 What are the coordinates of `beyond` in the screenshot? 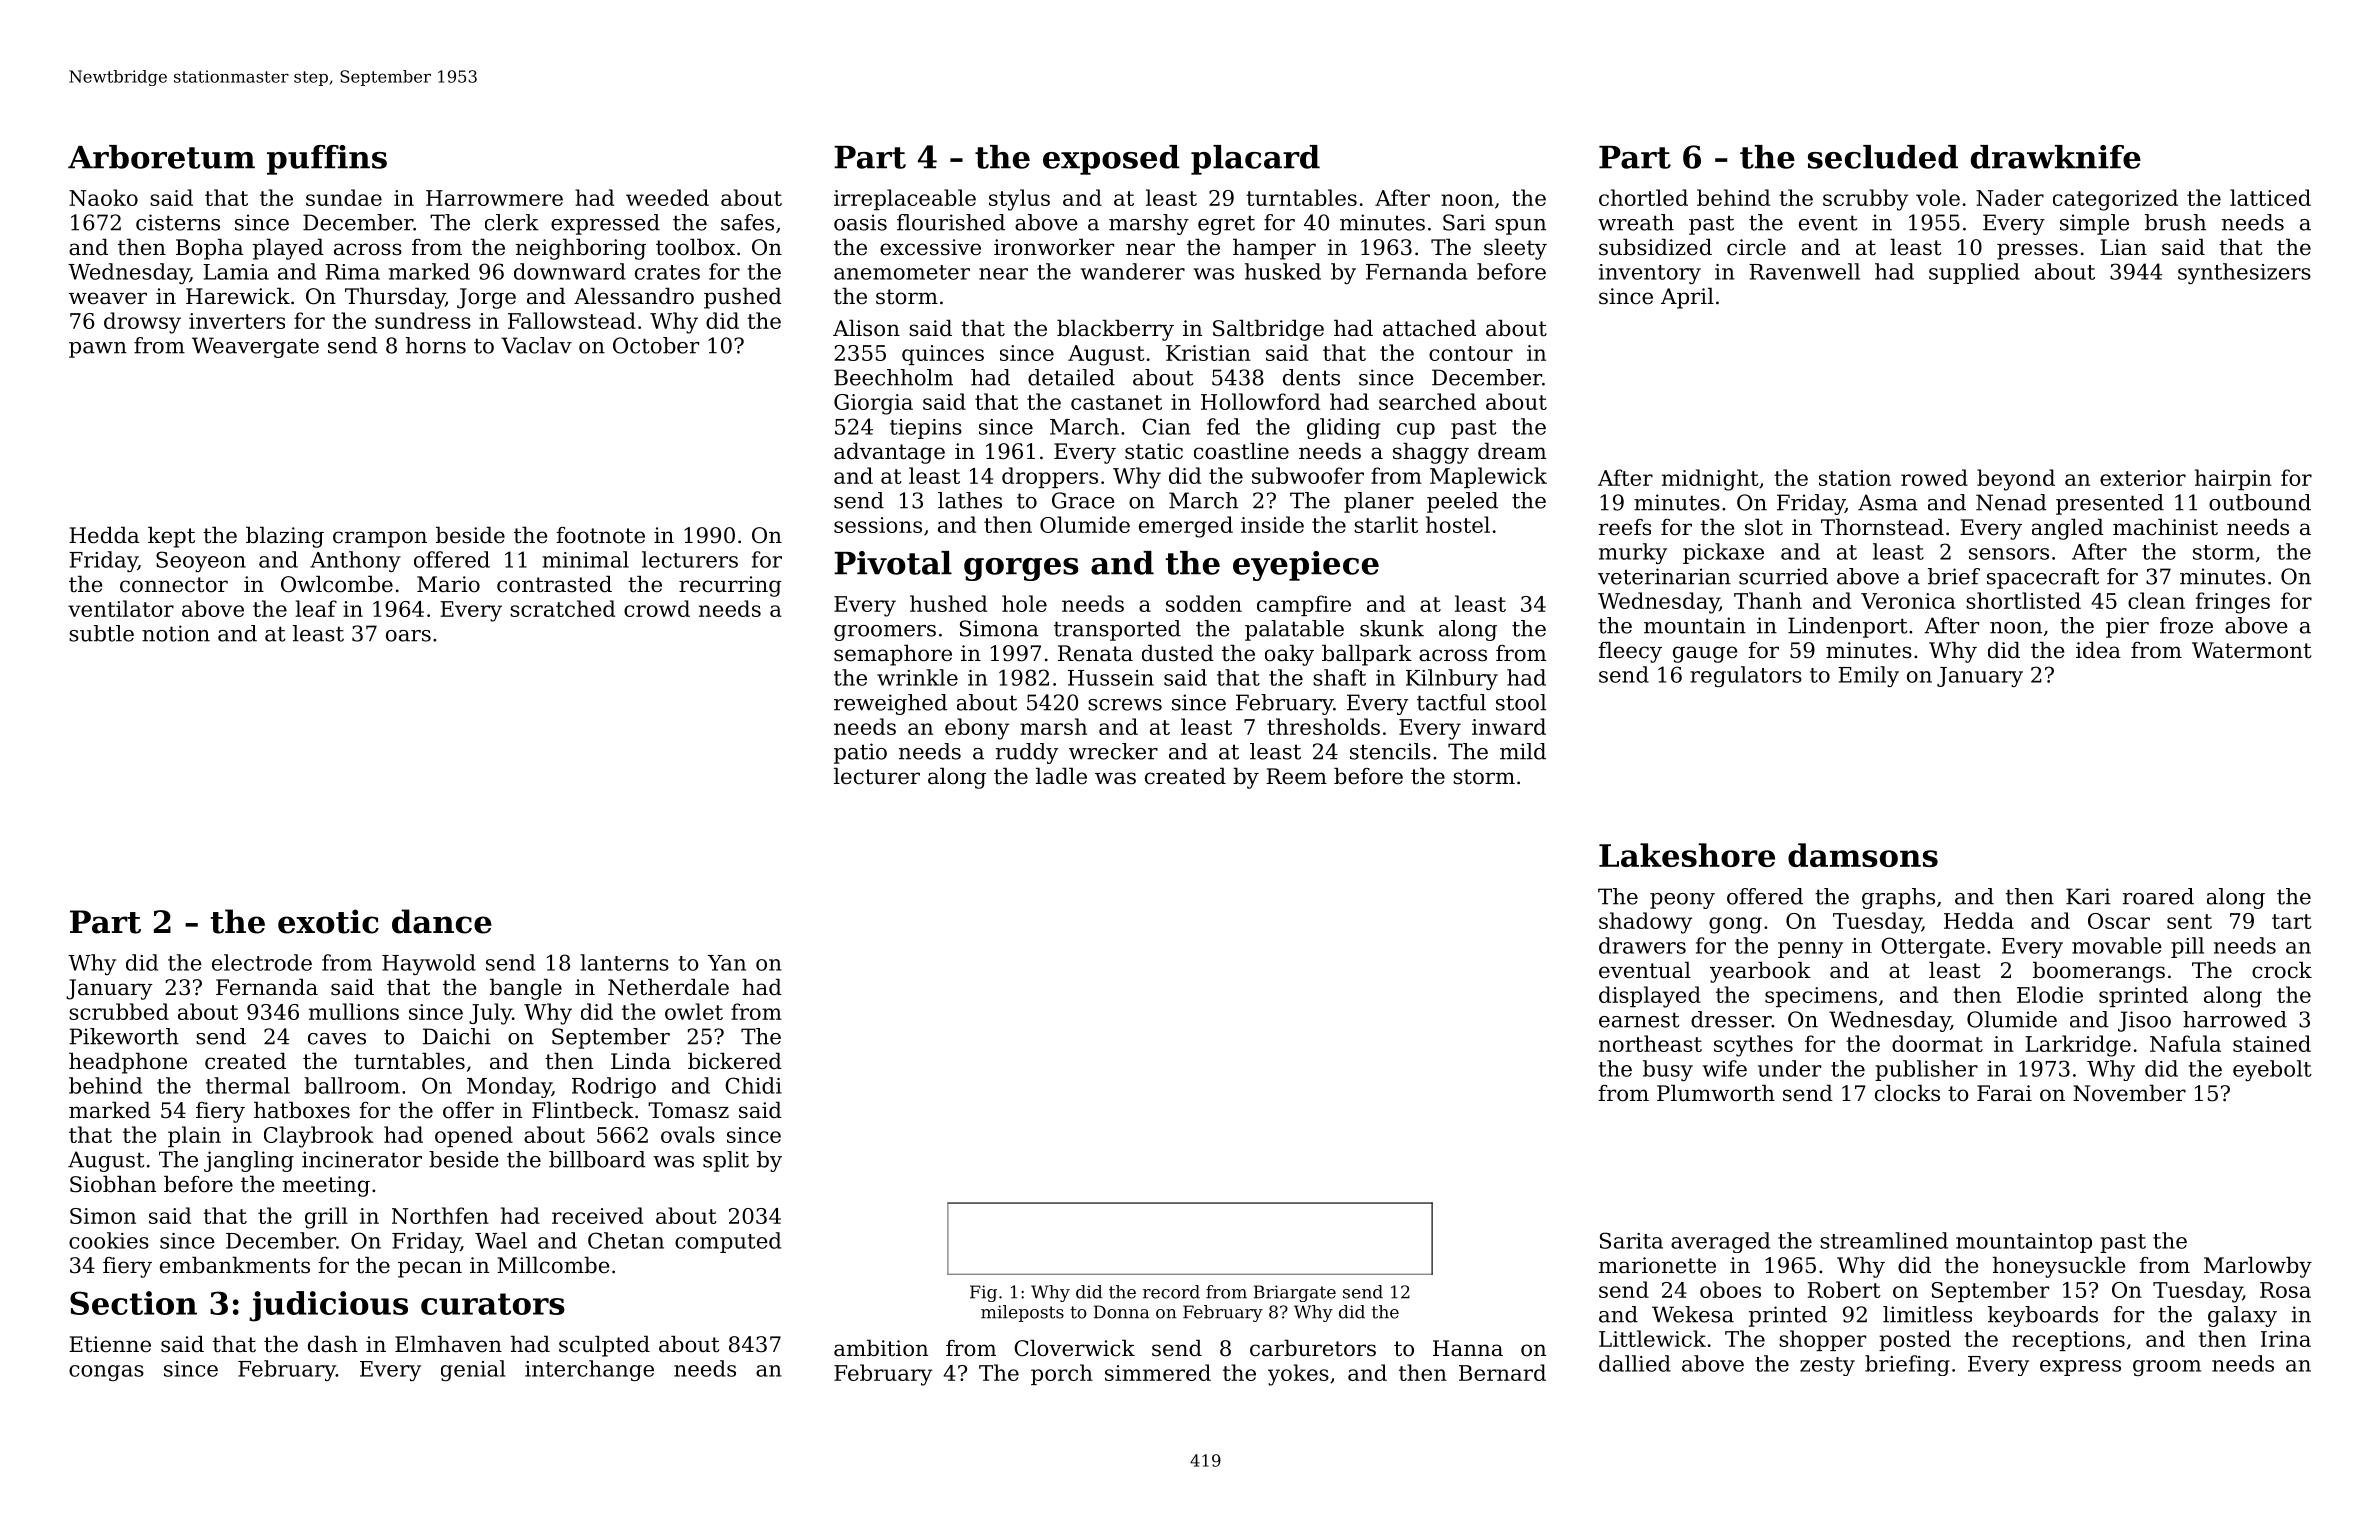 It's located at (2016, 480).
